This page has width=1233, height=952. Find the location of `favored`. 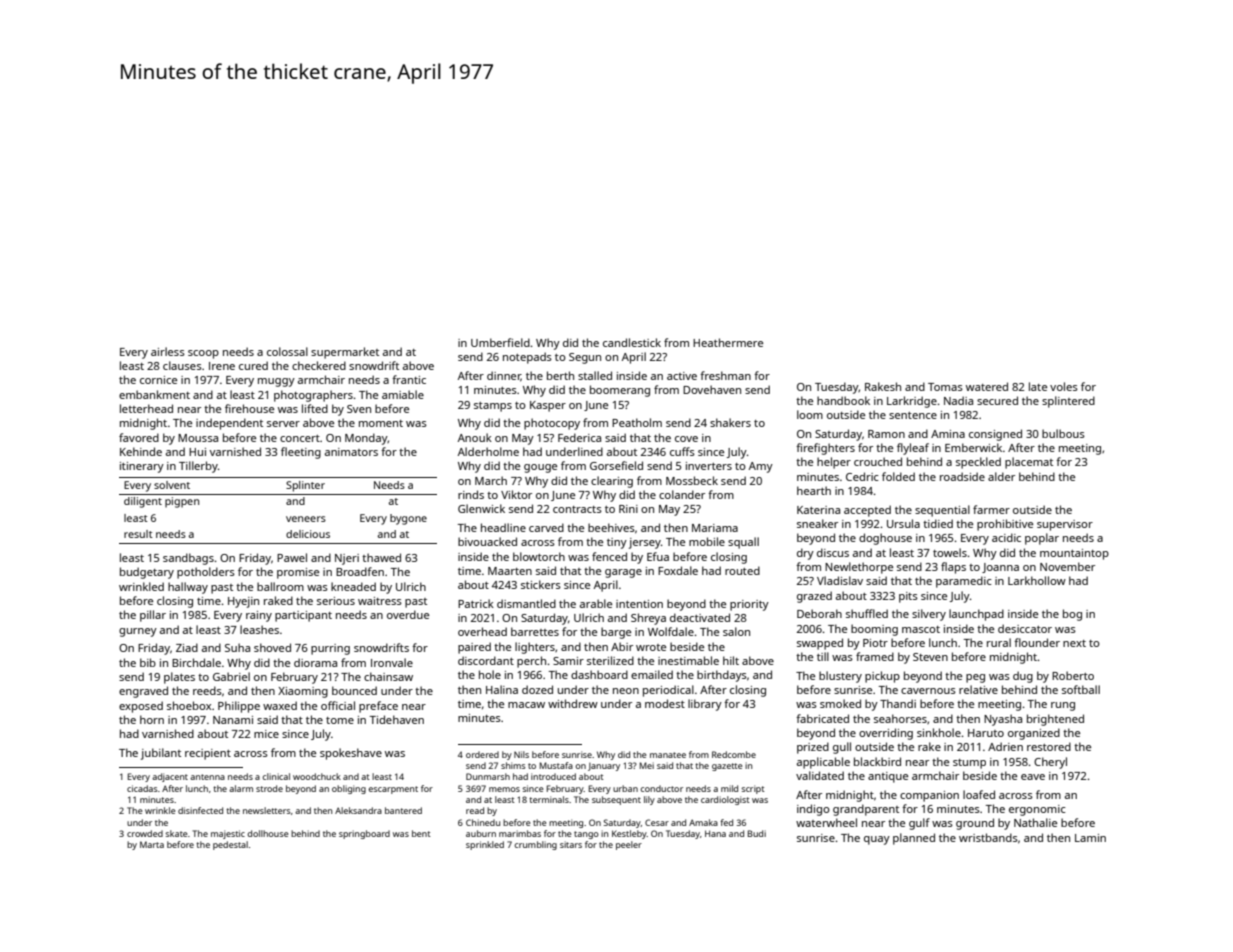

favored is located at coordinates (139, 437).
